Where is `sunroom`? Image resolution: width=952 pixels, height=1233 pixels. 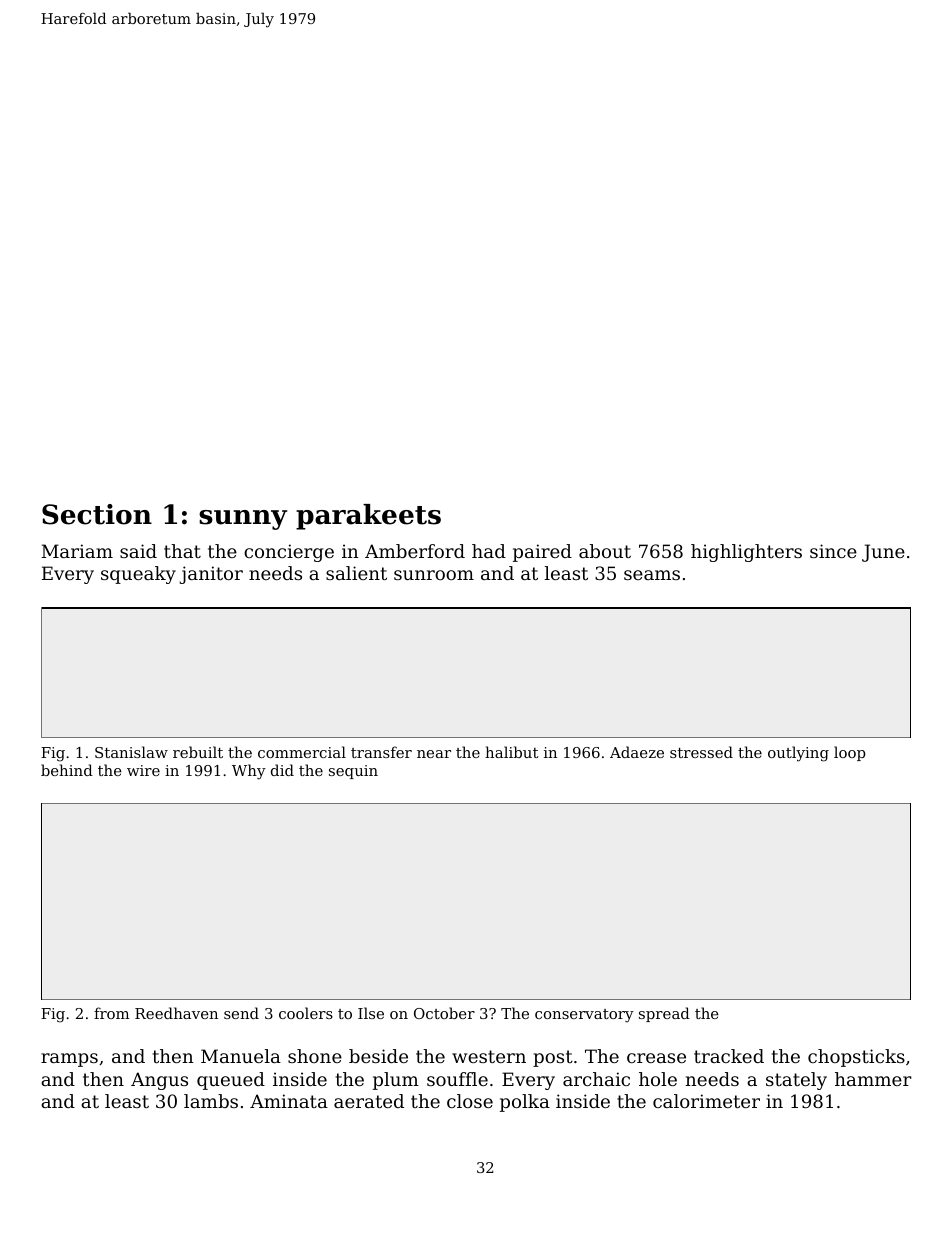
sunroom is located at coordinates (434, 575).
